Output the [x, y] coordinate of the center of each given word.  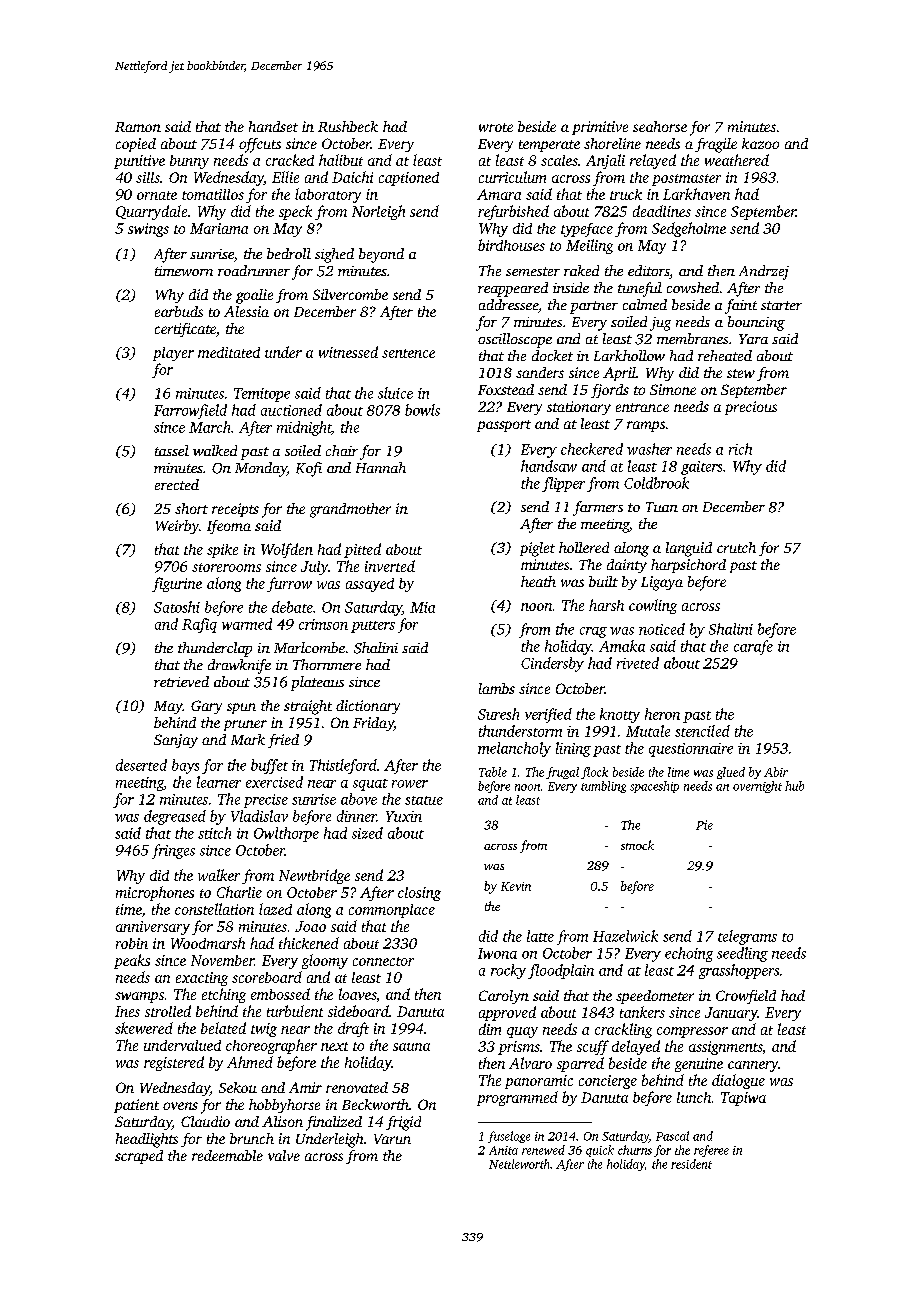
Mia [422, 607]
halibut [341, 160]
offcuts [260, 145]
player [173, 354]
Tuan [662, 507]
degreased [175, 817]
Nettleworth [519, 1164]
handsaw [549, 466]
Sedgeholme [689, 229]
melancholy [514, 749]
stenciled [702, 731]
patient [136, 1106]
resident [691, 1164]
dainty [627, 566]
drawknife [239, 666]
